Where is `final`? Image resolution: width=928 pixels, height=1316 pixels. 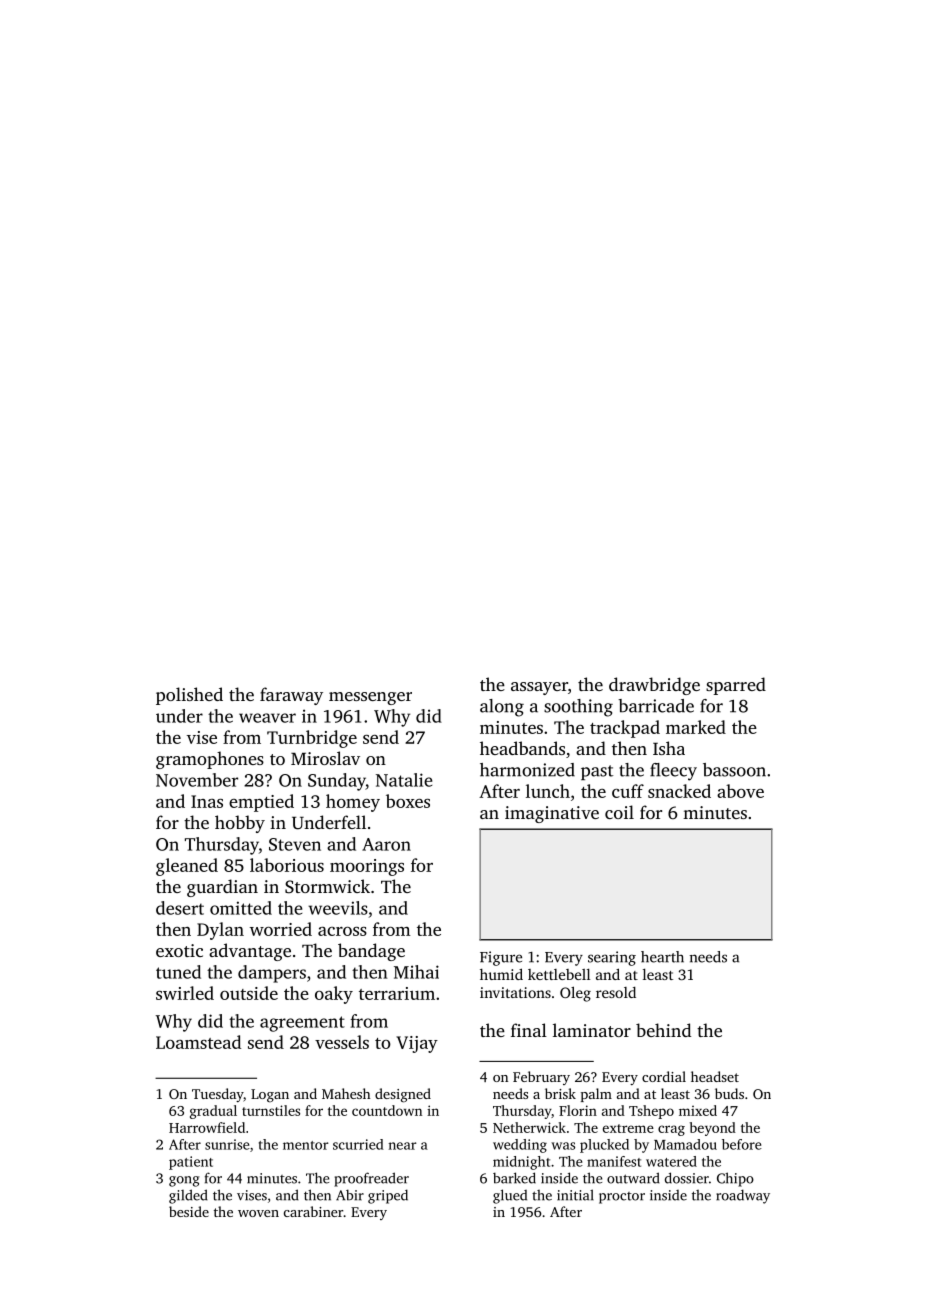
final is located at coordinates (529, 1030).
